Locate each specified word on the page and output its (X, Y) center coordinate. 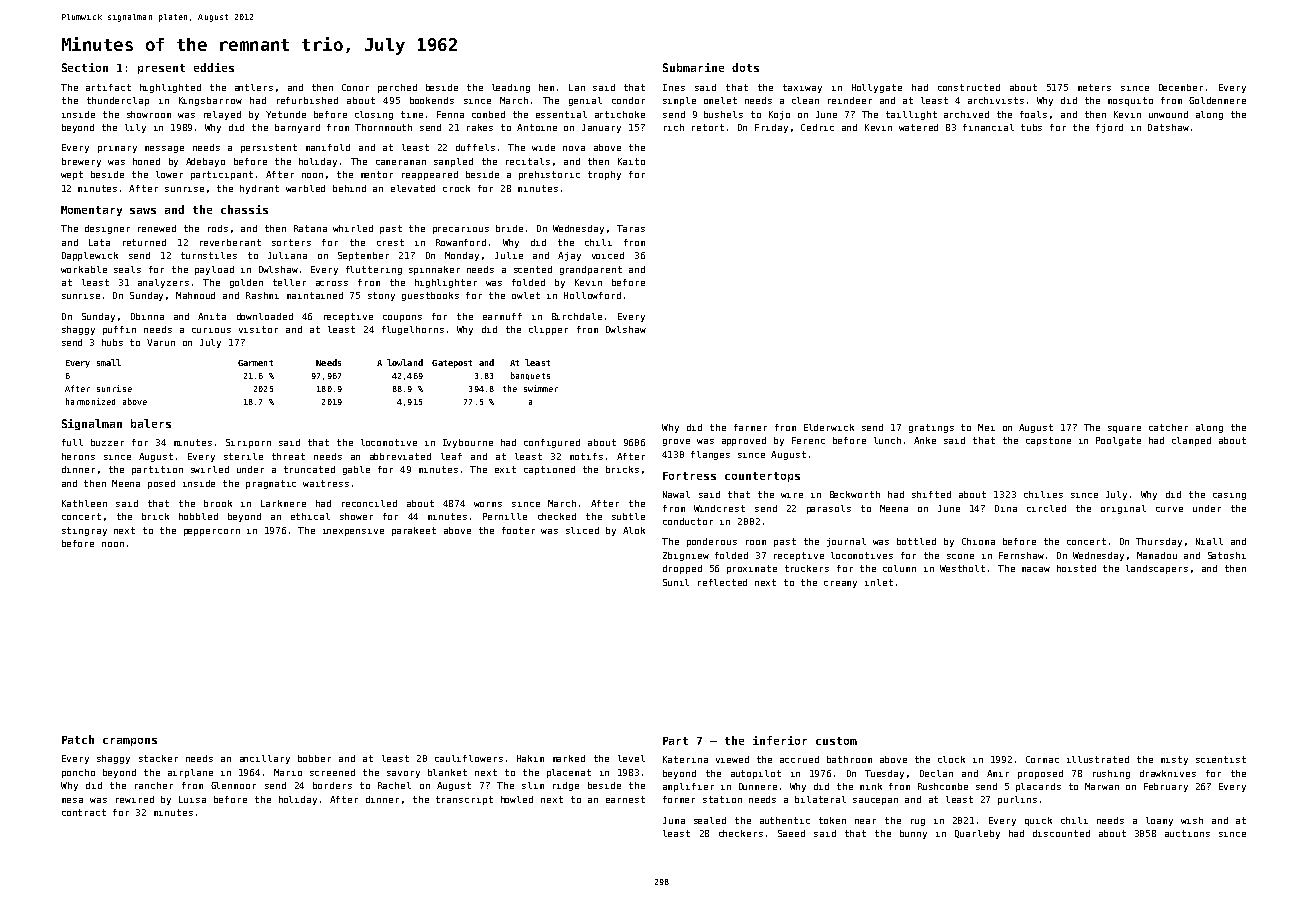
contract (84, 812)
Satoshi (1227, 555)
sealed (710, 820)
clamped (1191, 441)
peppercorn (212, 532)
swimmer (541, 388)
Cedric (817, 127)
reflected (722, 582)
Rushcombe (943, 786)
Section (85, 67)
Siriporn (248, 443)
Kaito (631, 161)
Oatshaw (1168, 127)
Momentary (91, 211)
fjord (1109, 128)
